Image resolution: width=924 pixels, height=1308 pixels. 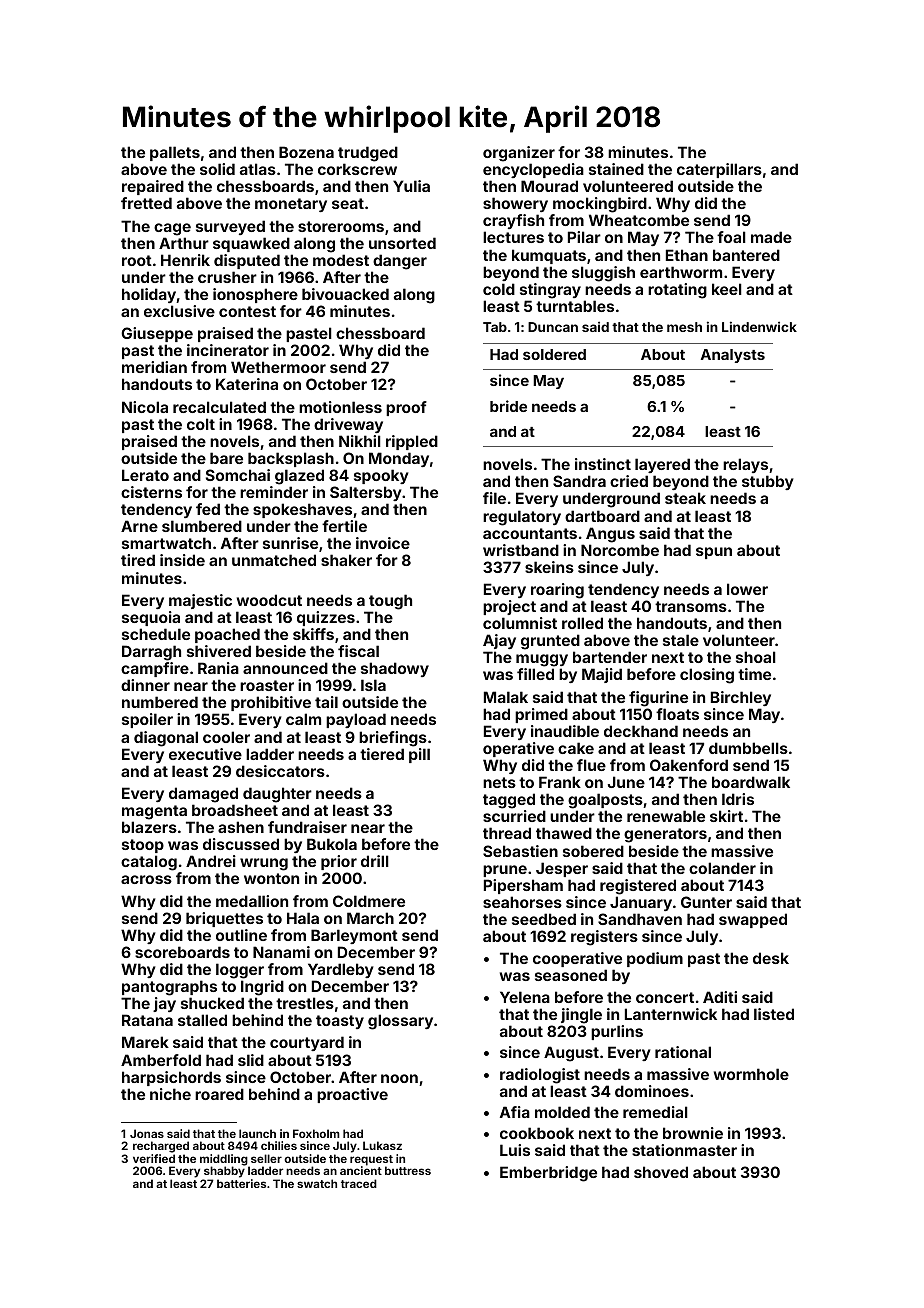 I want to click on sequoia, so click(x=151, y=618).
